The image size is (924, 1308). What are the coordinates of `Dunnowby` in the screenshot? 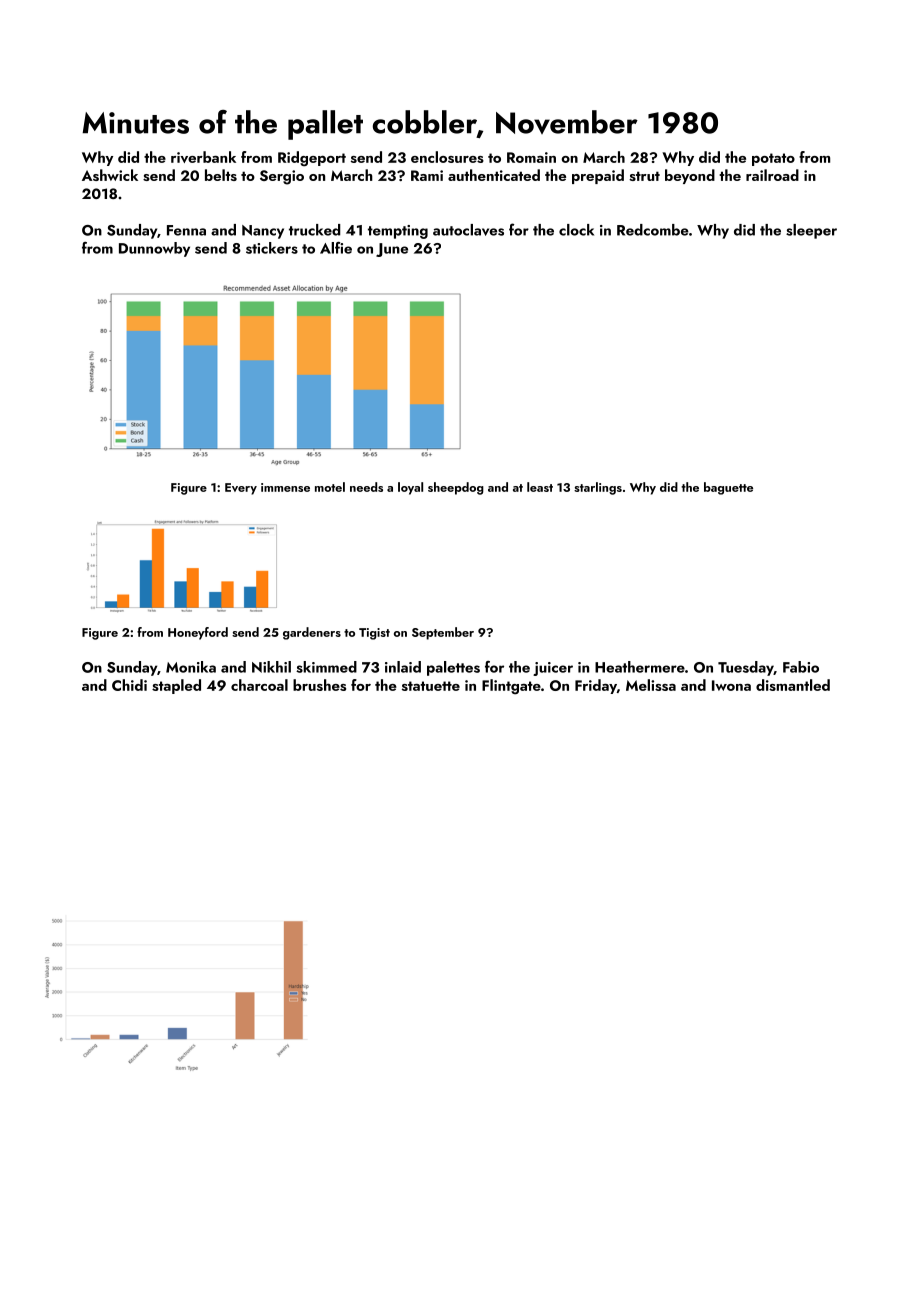 It's located at (154, 249).
